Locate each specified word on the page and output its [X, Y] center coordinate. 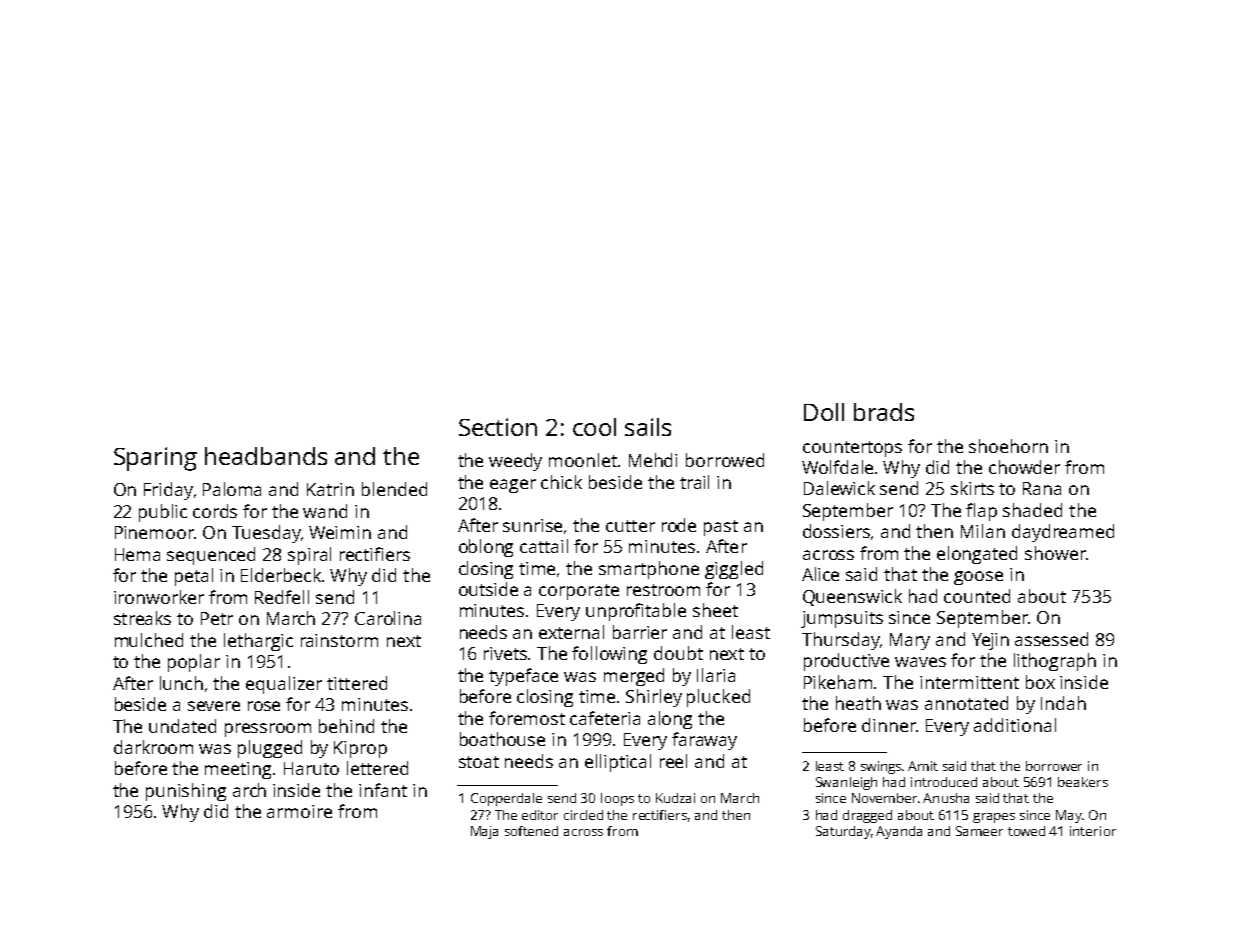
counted [977, 596]
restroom [663, 590]
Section [498, 427]
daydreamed [1063, 533]
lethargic [258, 642]
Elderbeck [281, 575]
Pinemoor [155, 532]
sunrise [532, 525]
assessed [1051, 639]
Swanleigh [846, 783]
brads [884, 412]
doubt [678, 653]
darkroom [153, 747]
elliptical [618, 763]
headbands [266, 456]
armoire [299, 811]
